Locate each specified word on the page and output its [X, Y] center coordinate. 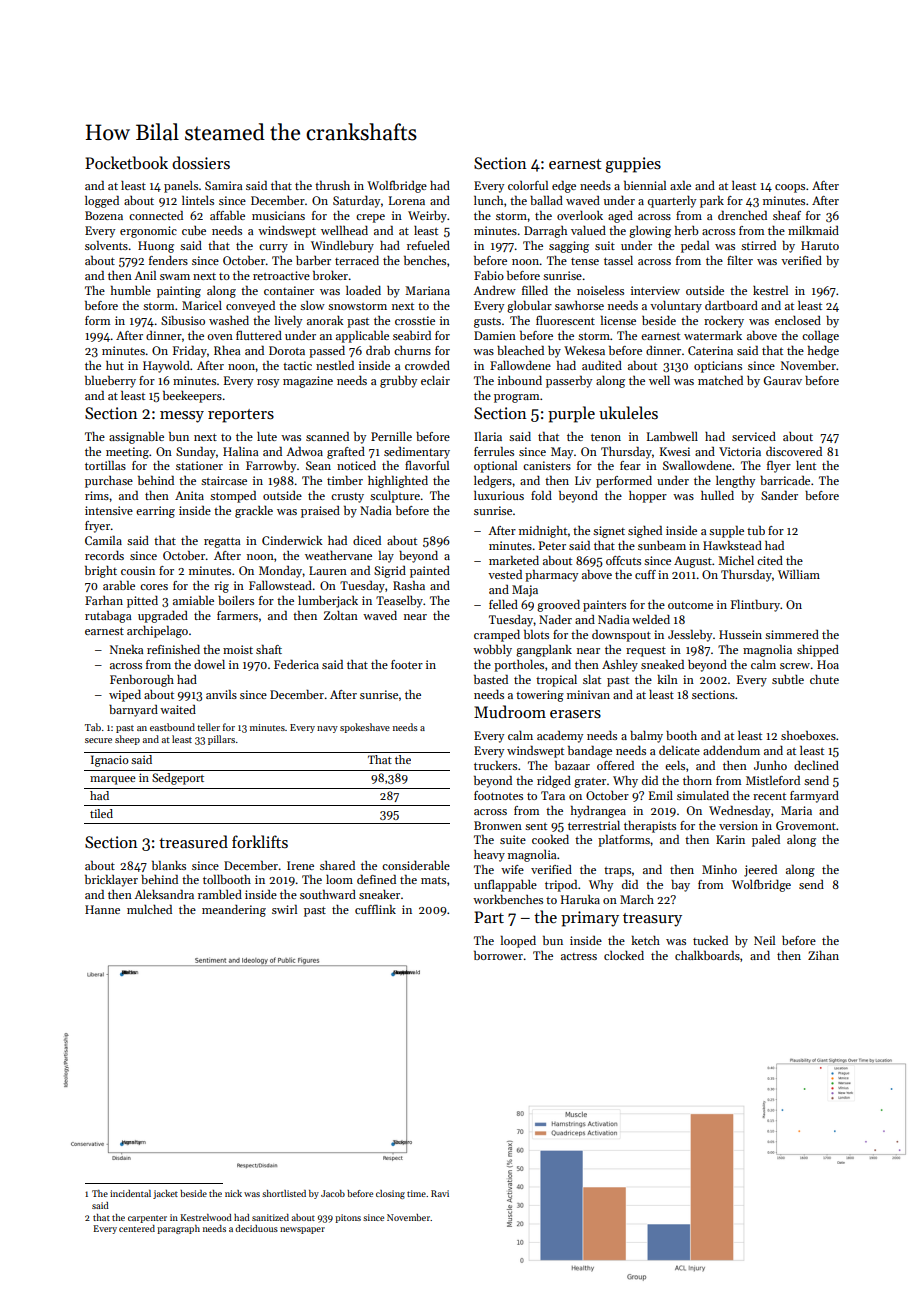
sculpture [395, 497]
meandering [234, 911]
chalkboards [707, 955]
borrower [498, 955]
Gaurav [783, 380]
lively [288, 322]
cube [194, 230]
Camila [103, 540]
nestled [335, 365]
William [799, 574]
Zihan [823, 955]
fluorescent [565, 320]
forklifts [260, 841]
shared [337, 865]
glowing [650, 232]
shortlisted [284, 1193]
